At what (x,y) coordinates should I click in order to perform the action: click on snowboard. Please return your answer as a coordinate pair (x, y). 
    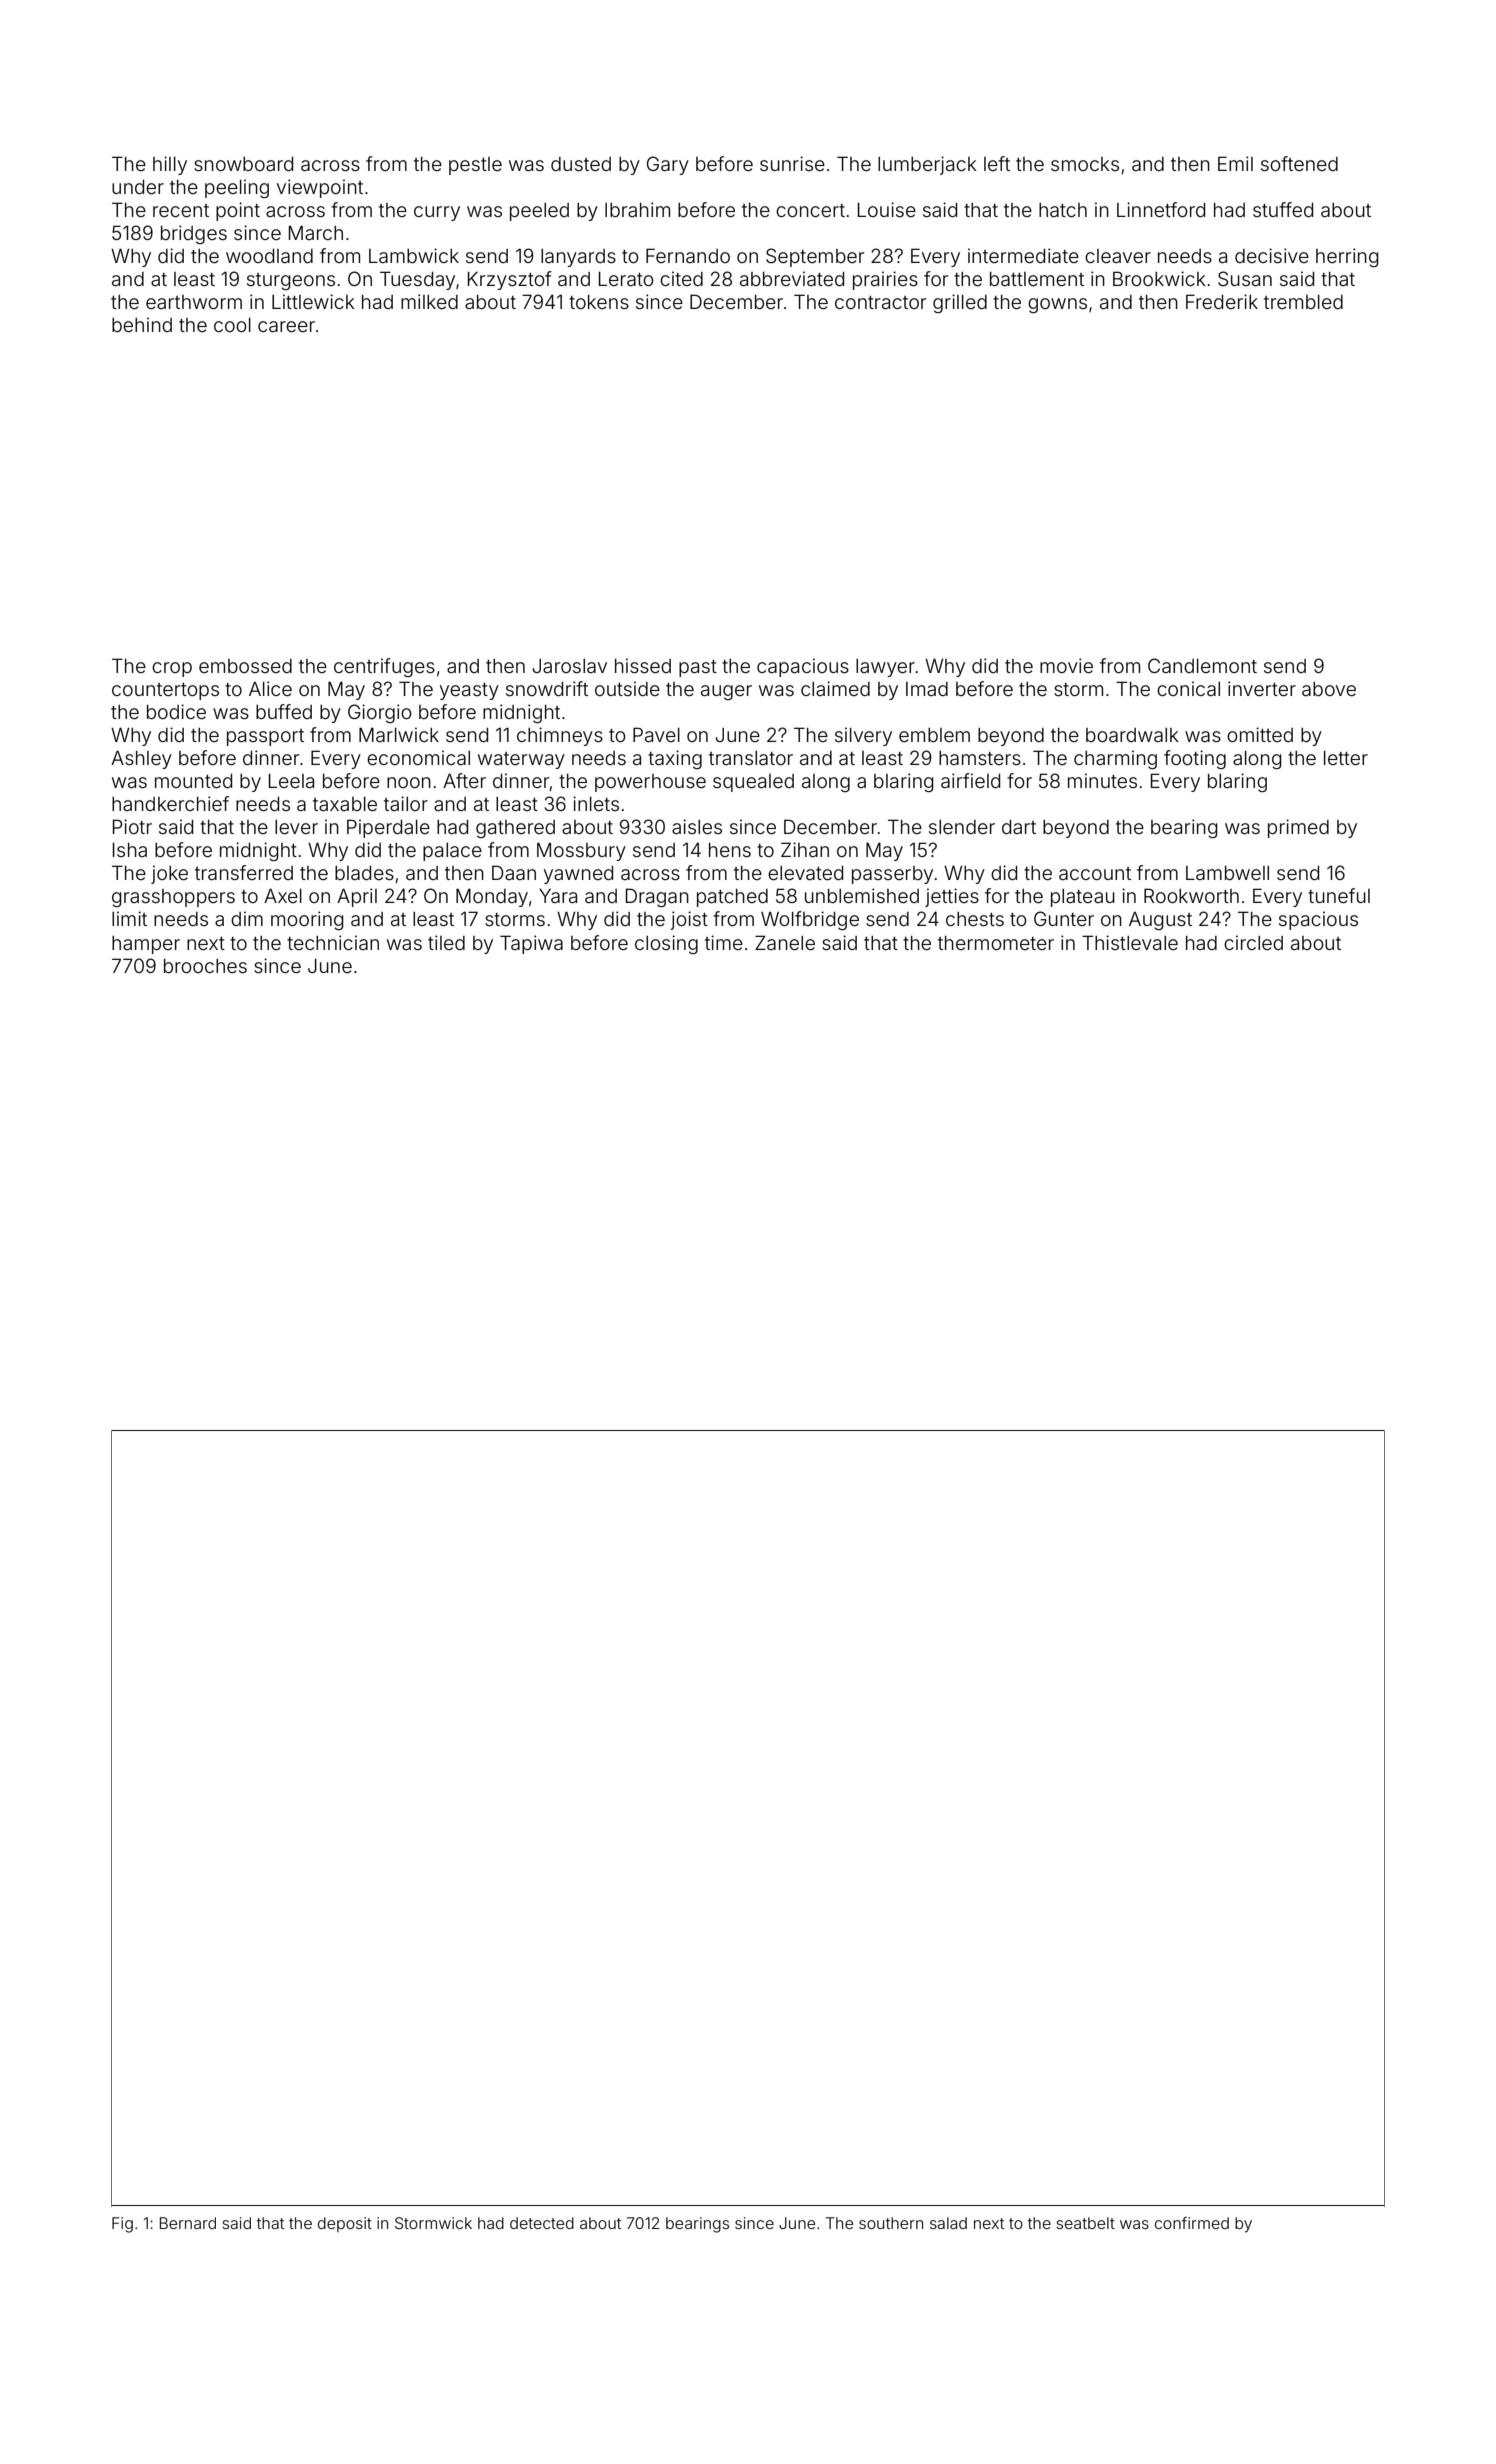
    Looking at the image, I should click on (243, 164).
